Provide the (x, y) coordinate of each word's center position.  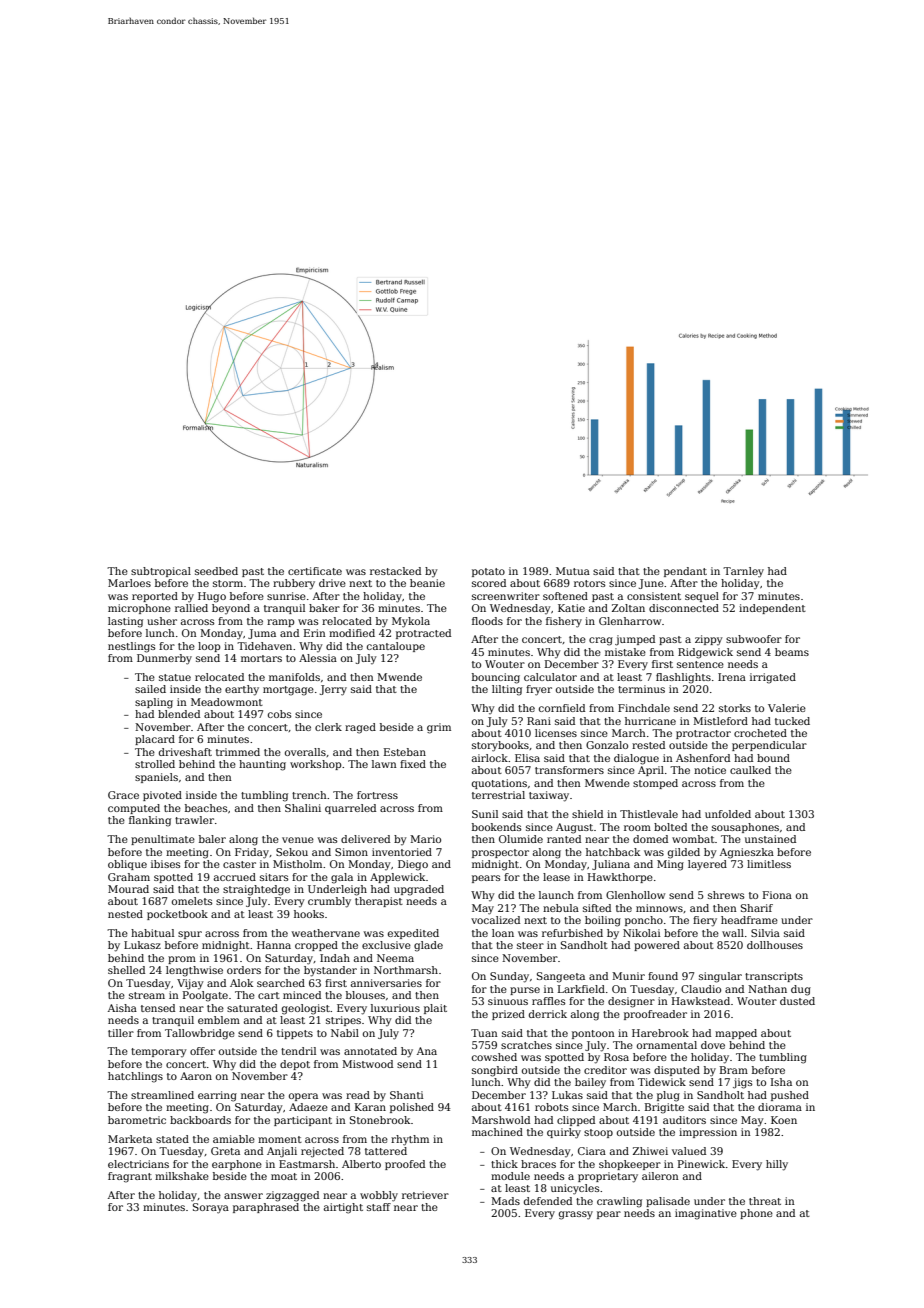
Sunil (485, 814)
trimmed (238, 752)
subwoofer (754, 639)
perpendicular (769, 746)
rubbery (294, 584)
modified (352, 633)
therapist (379, 902)
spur (190, 935)
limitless (769, 864)
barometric (137, 1120)
